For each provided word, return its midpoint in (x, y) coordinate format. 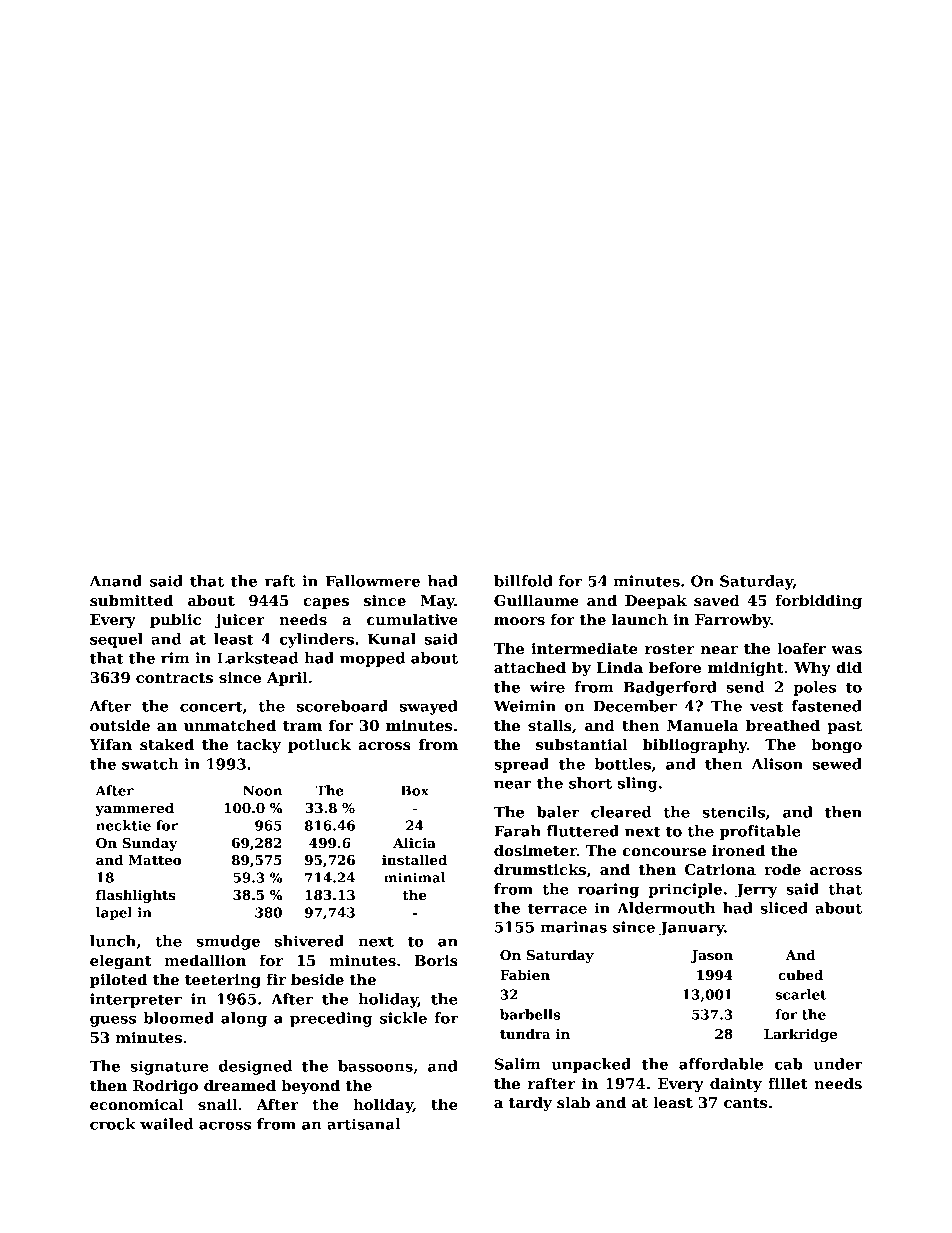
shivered (309, 941)
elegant (121, 961)
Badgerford (670, 688)
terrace (557, 908)
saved (717, 600)
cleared (621, 812)
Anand (116, 581)
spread (521, 765)
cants (745, 1103)
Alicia (414, 842)
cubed (800, 974)
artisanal (363, 1124)
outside (120, 725)
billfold (523, 581)
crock (113, 1124)
